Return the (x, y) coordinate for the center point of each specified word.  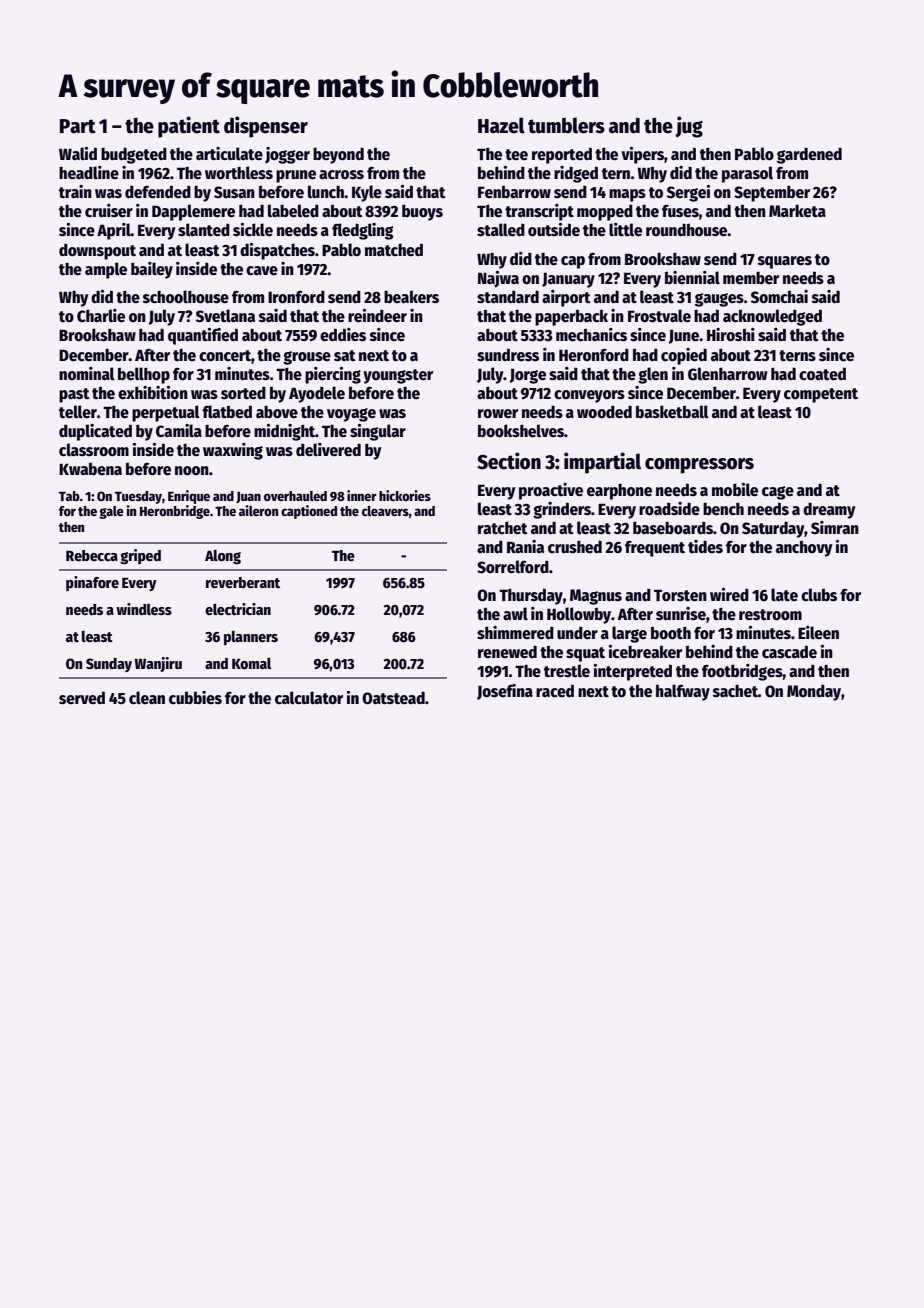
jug (689, 127)
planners (251, 638)
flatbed (227, 411)
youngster (398, 376)
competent (821, 395)
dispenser (266, 127)
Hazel (501, 125)
